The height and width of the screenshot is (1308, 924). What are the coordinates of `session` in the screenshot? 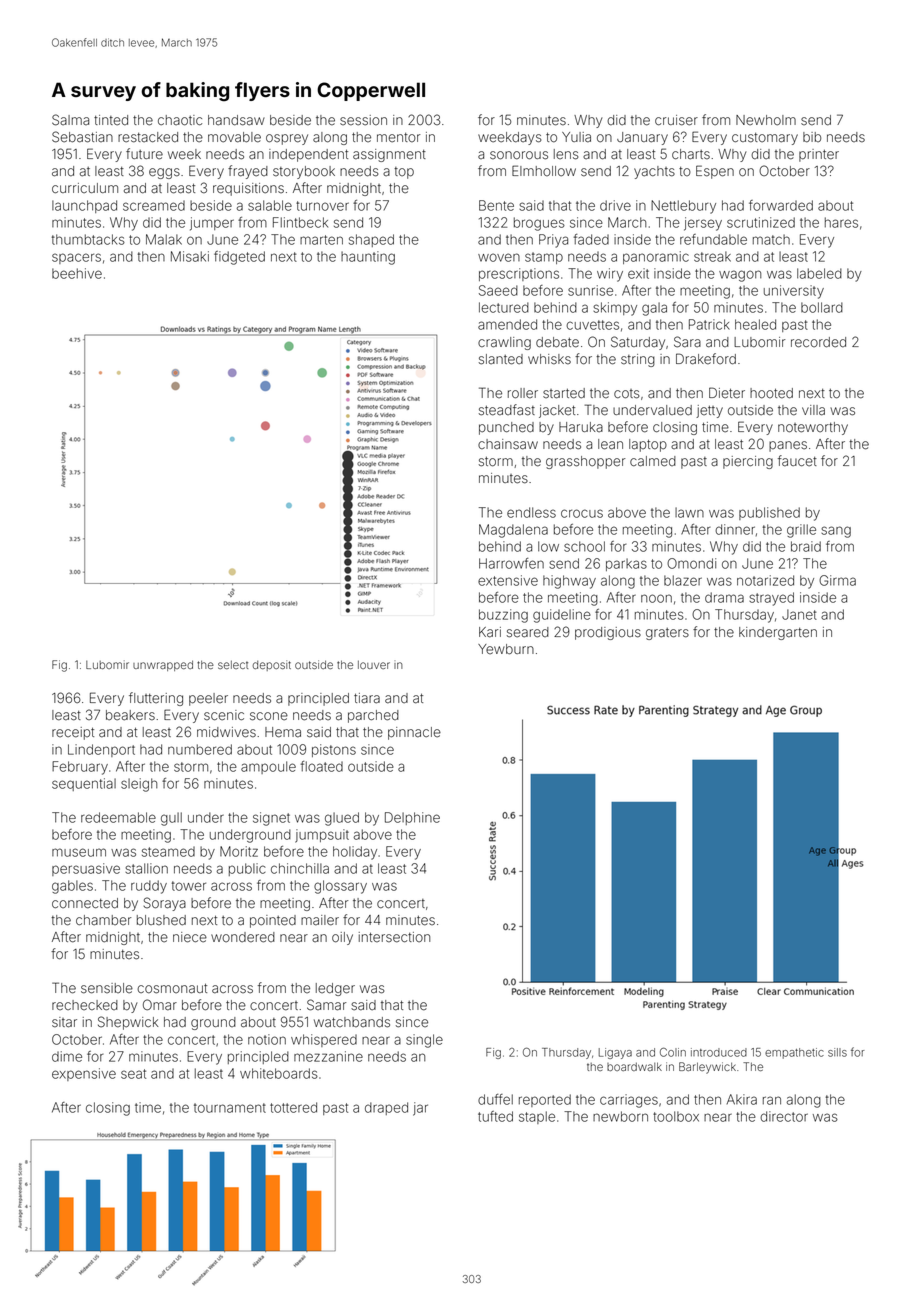 It's located at (363, 120).
